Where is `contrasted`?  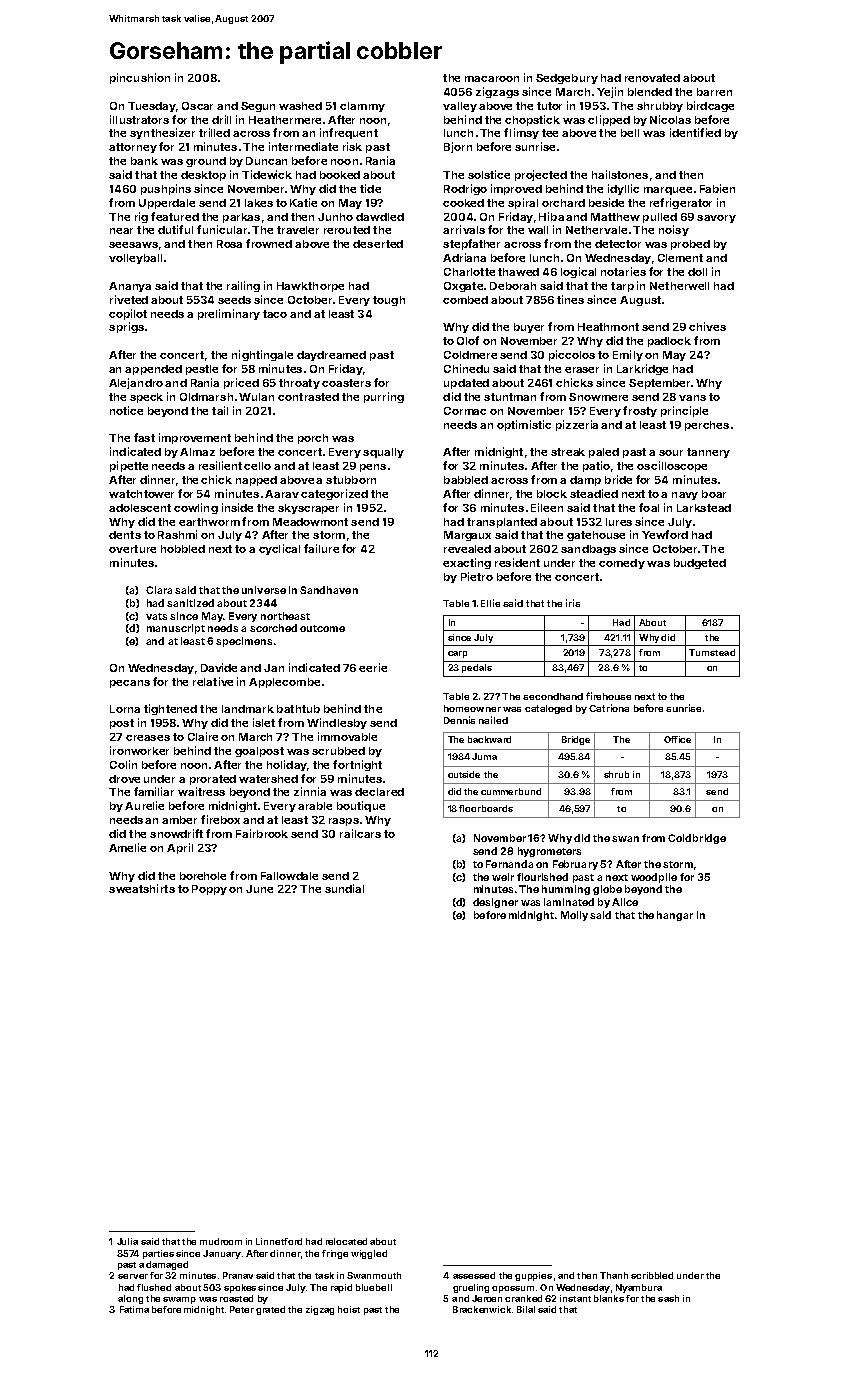 contrasted is located at coordinates (308, 397).
